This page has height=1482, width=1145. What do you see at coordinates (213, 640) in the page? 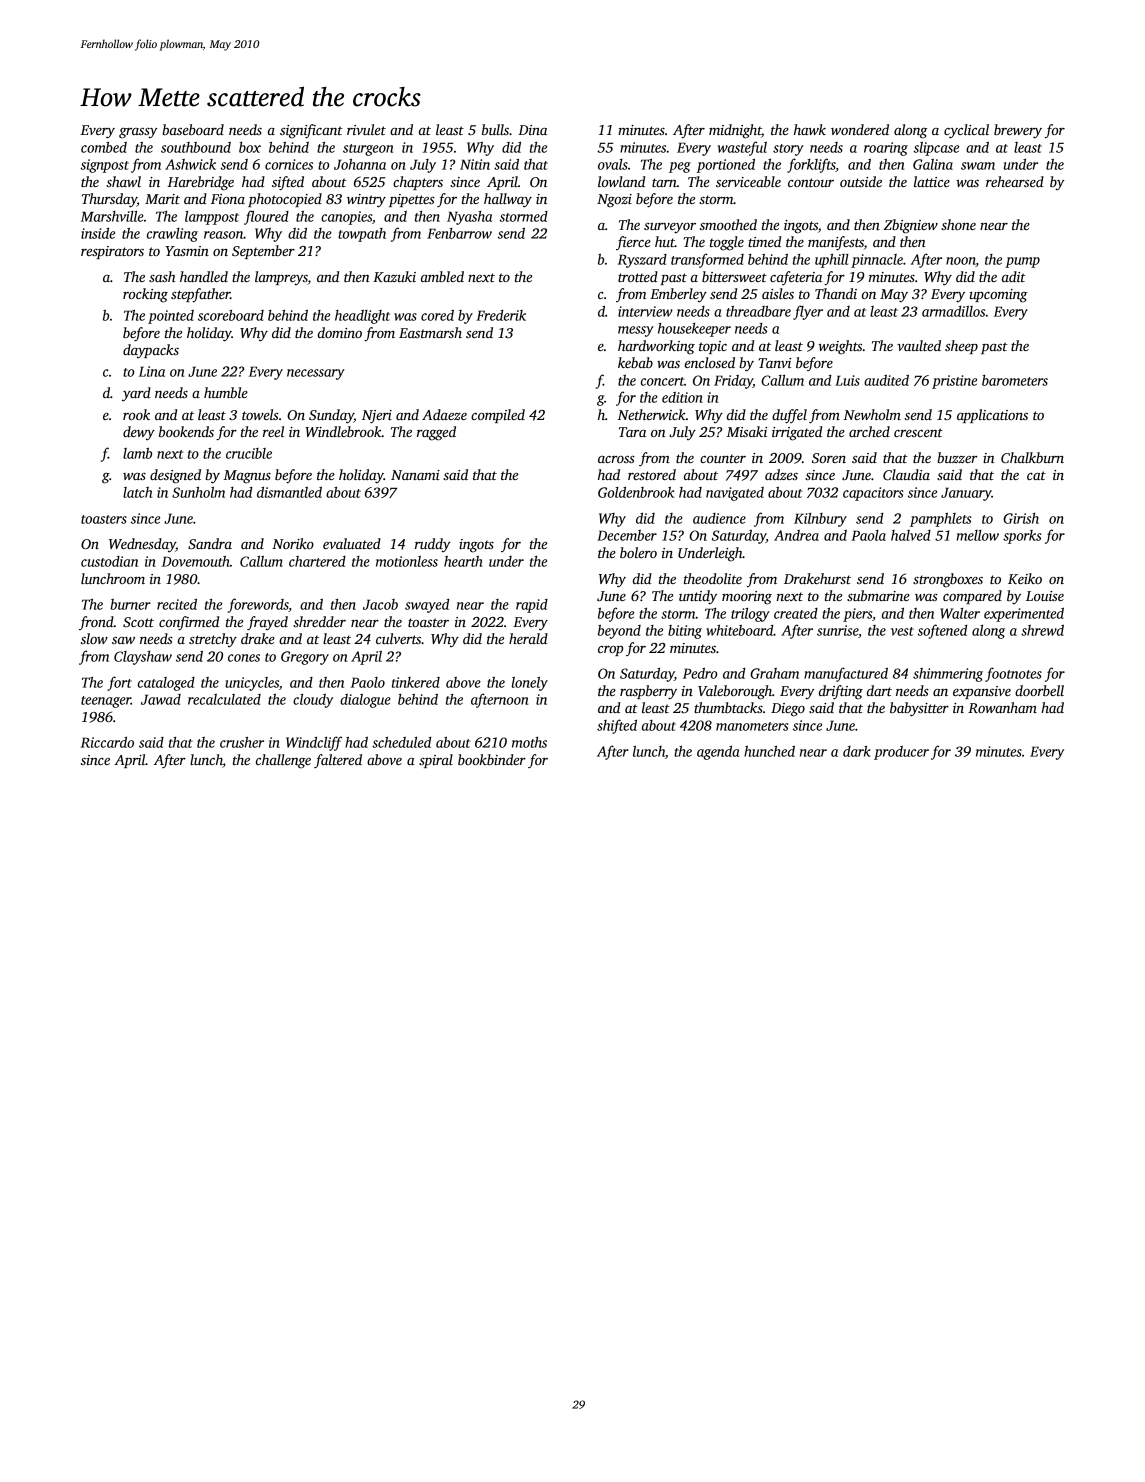
I see `stretchy` at bounding box center [213, 640].
